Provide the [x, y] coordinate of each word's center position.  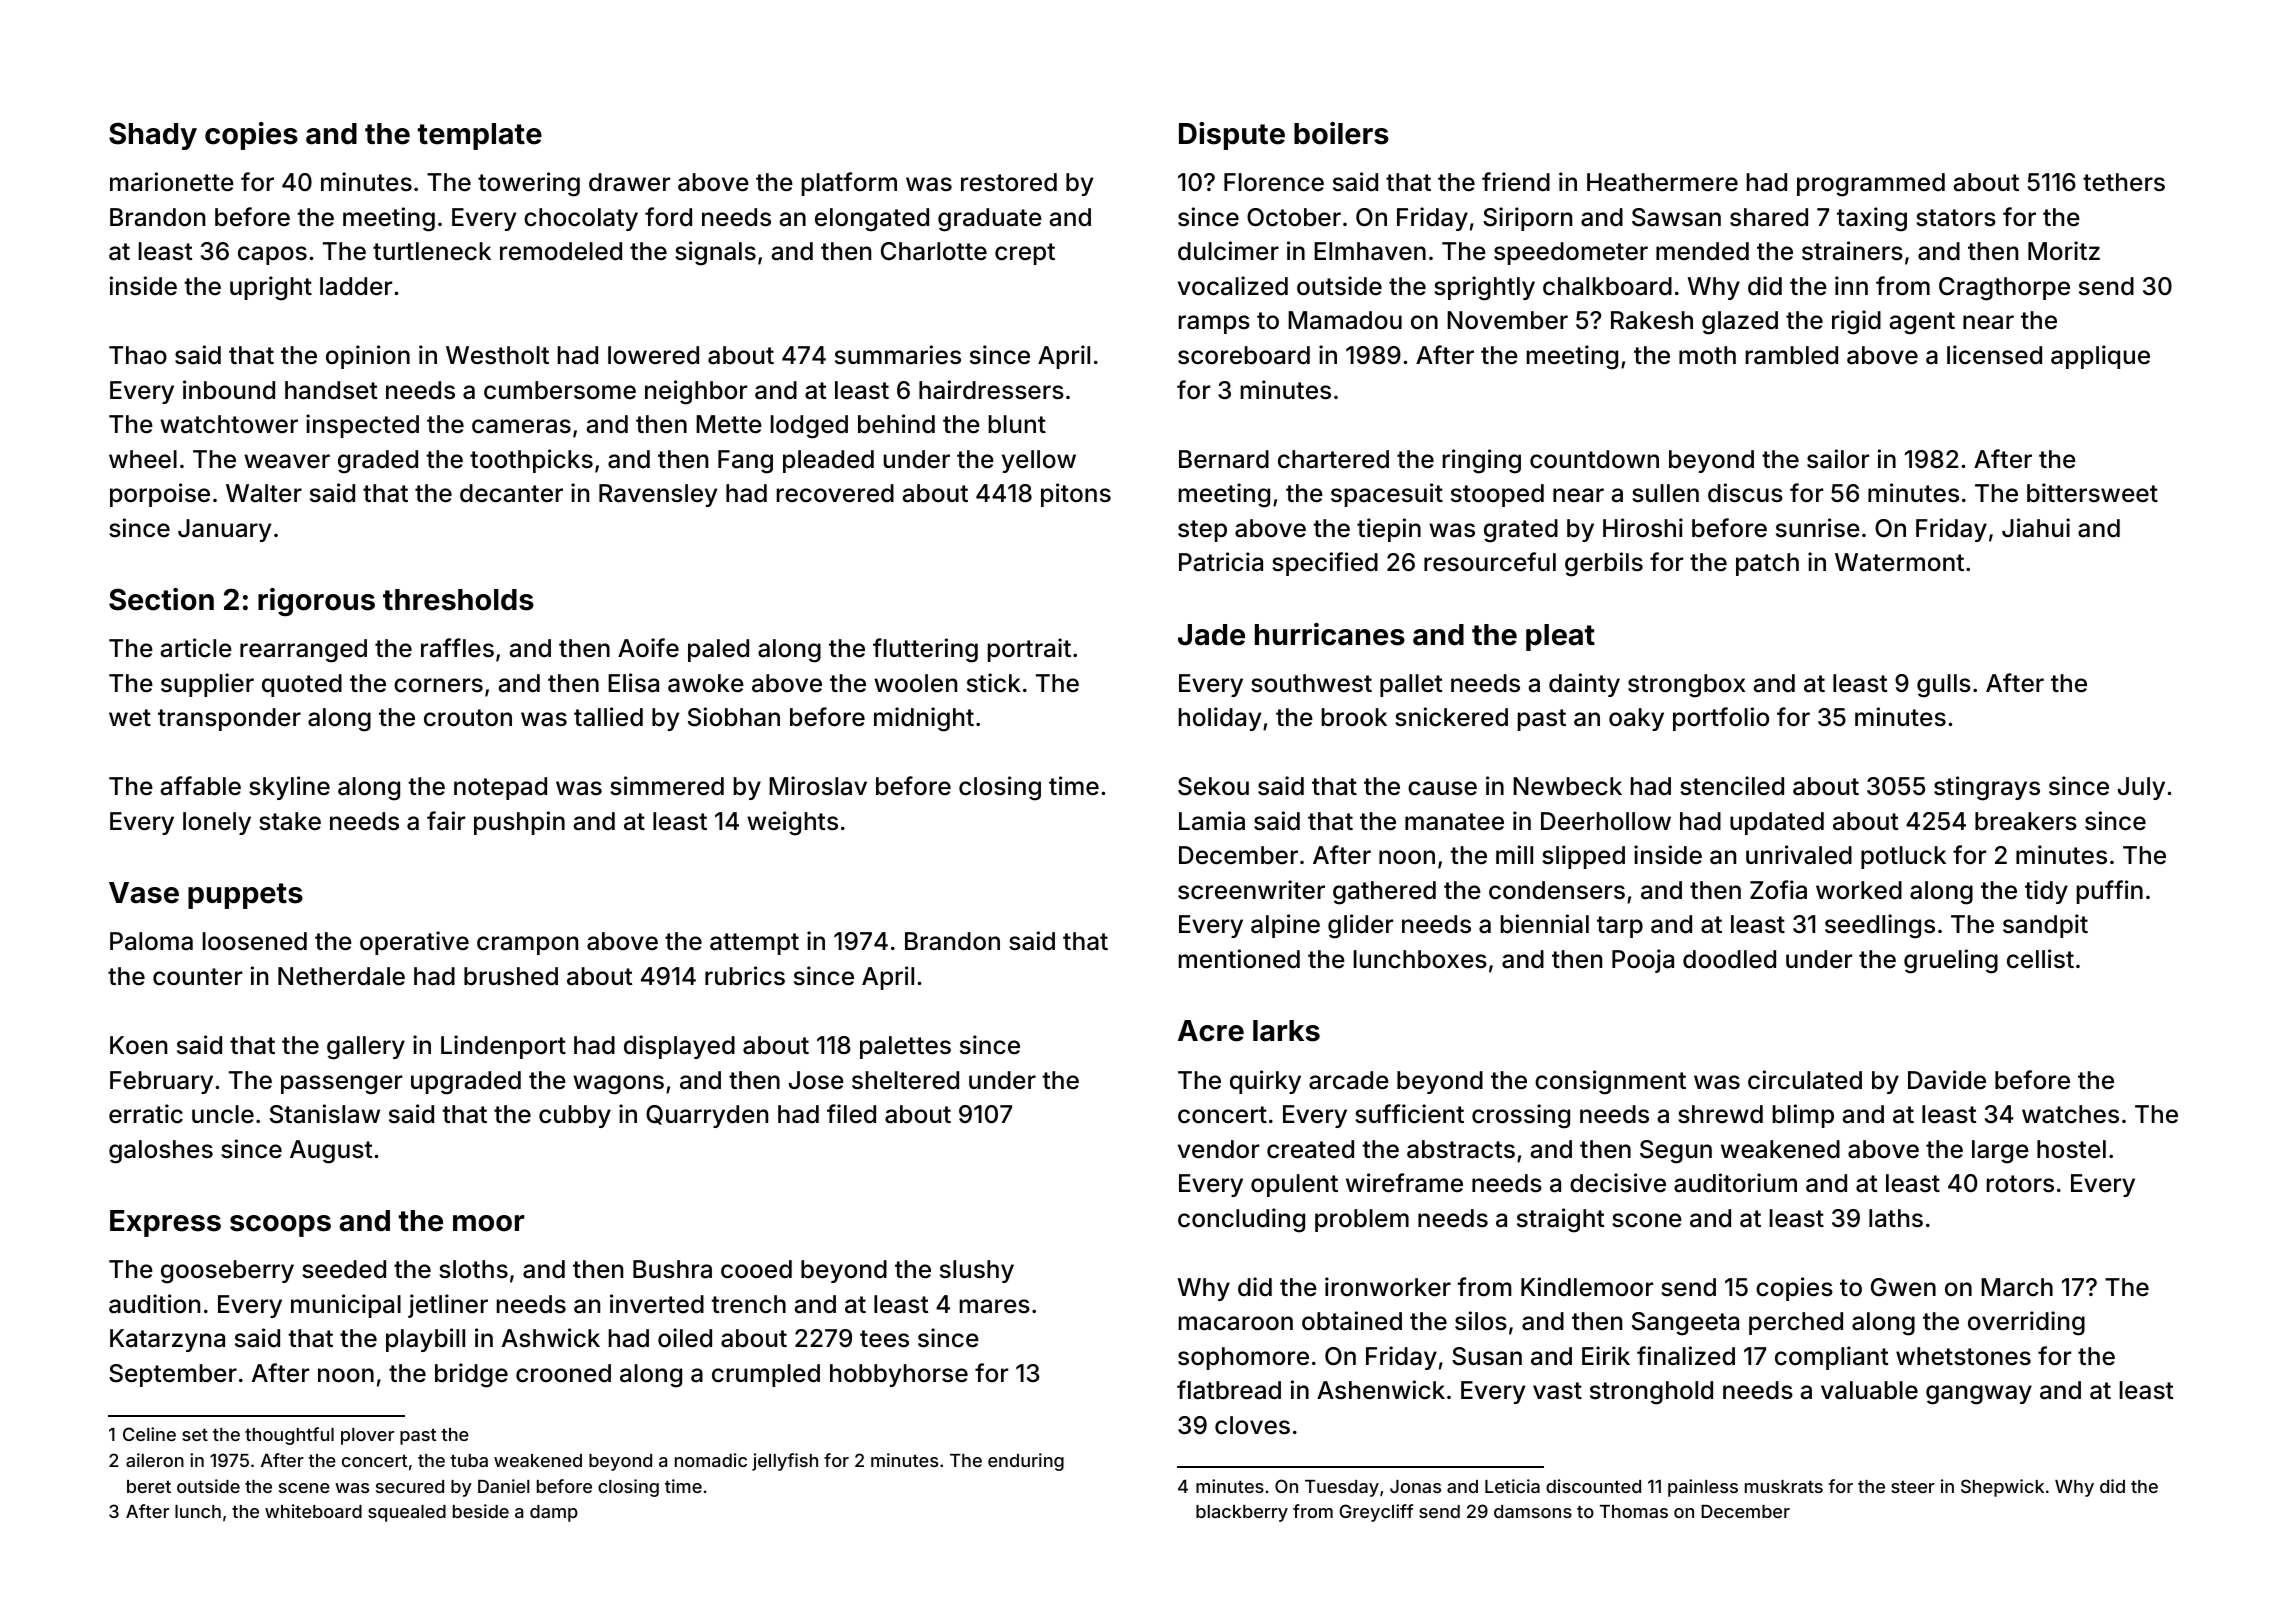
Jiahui [2036, 528]
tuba [469, 1460]
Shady [153, 136]
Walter [264, 493]
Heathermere [1662, 182]
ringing [1482, 461]
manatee [1454, 822]
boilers [1341, 133]
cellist [2040, 959]
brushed [511, 976]
